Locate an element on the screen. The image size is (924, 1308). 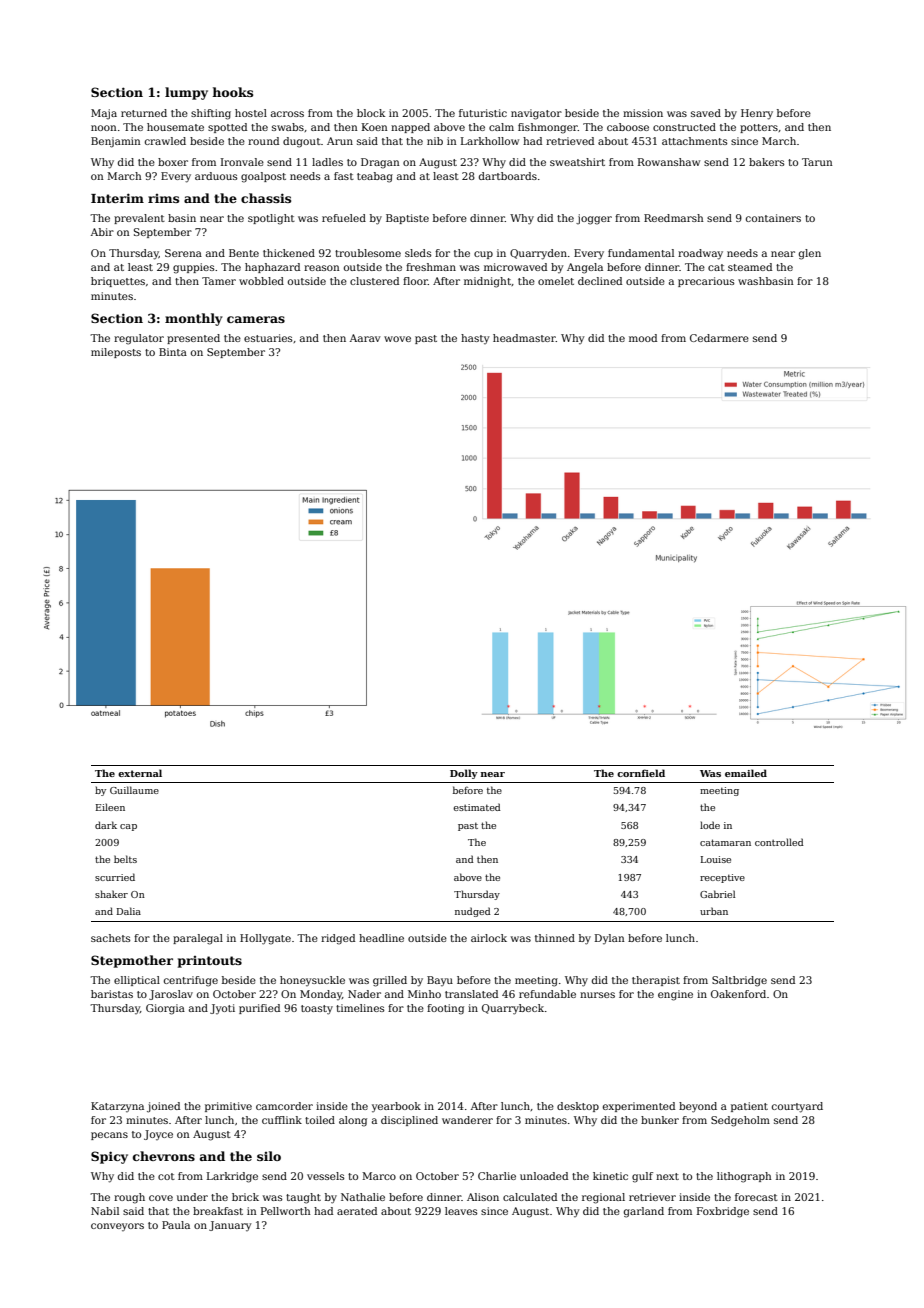
cornfield is located at coordinates (641, 773).
